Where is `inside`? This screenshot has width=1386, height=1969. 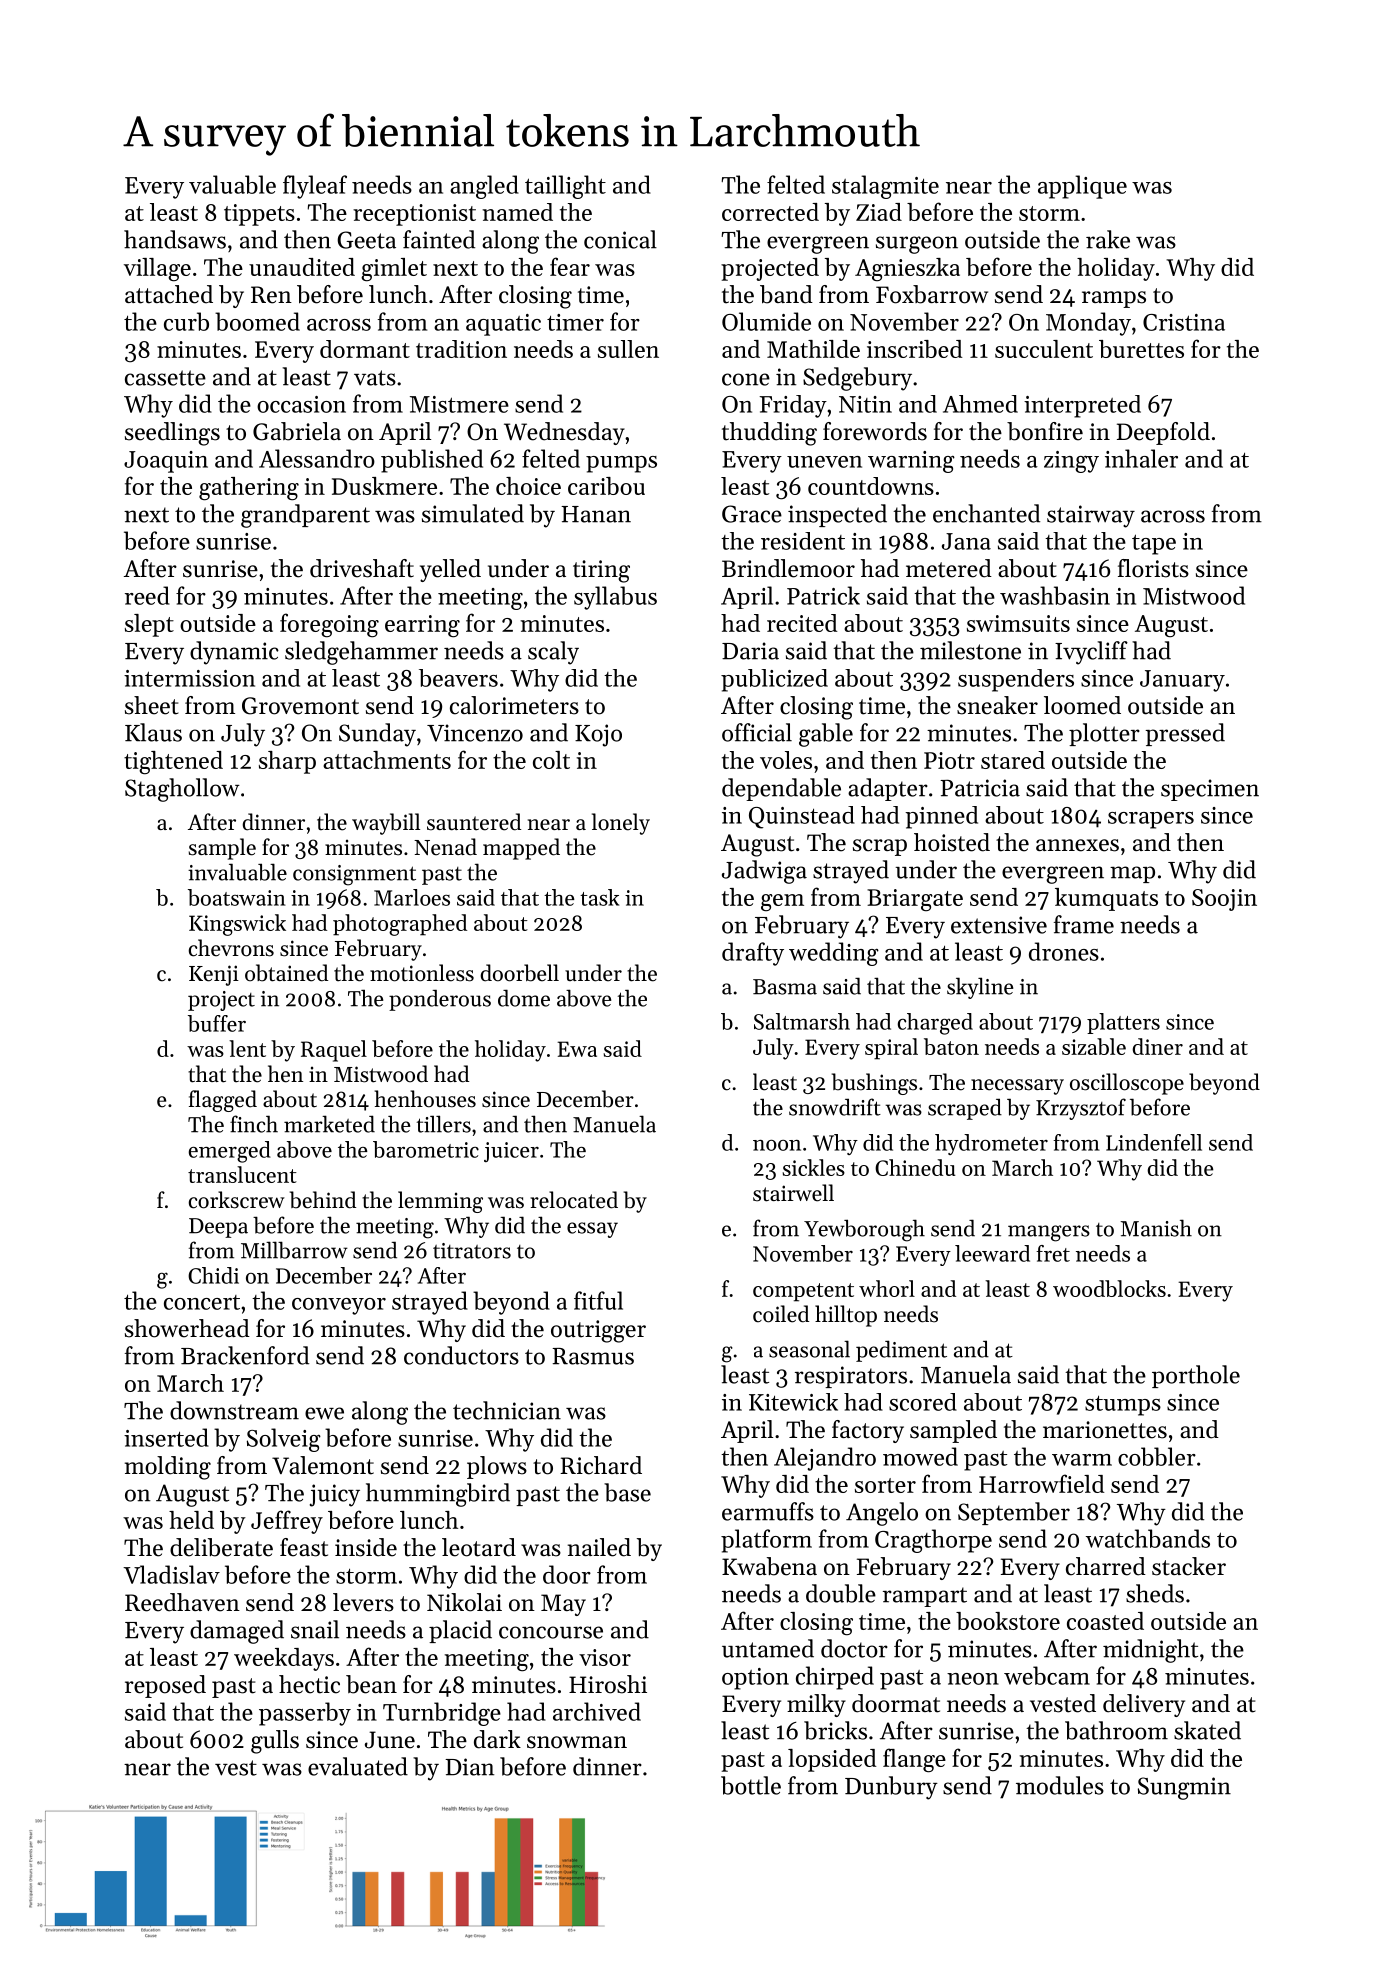 inside is located at coordinates (366, 1547).
